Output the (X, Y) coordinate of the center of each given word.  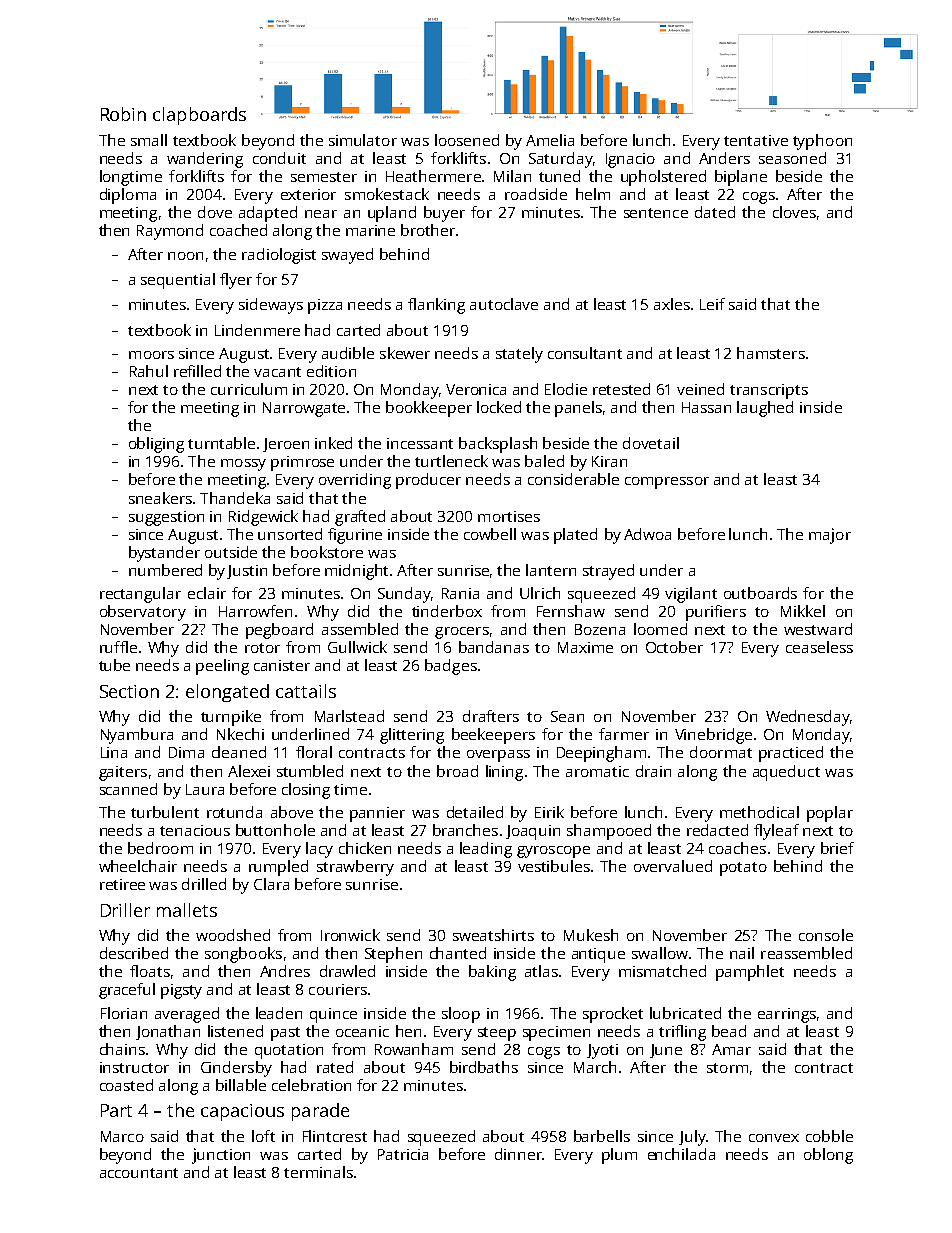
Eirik (549, 812)
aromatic (597, 771)
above (292, 812)
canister (282, 665)
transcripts (769, 391)
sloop (461, 1015)
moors (151, 355)
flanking (436, 306)
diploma (128, 196)
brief (837, 848)
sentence (656, 213)
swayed (347, 256)
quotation (289, 1051)
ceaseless (819, 647)
